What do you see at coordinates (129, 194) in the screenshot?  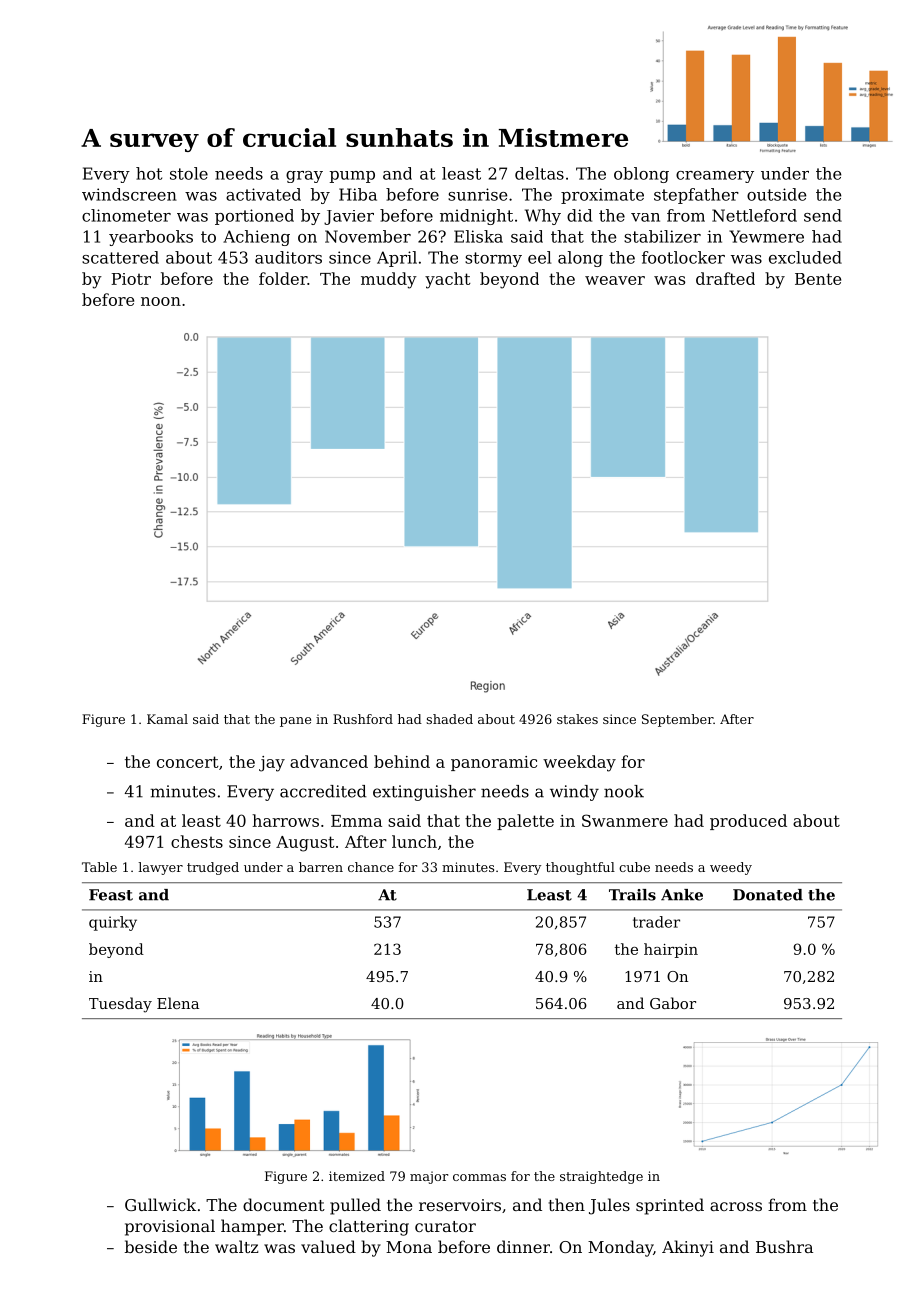 I see `windscreen` at bounding box center [129, 194].
